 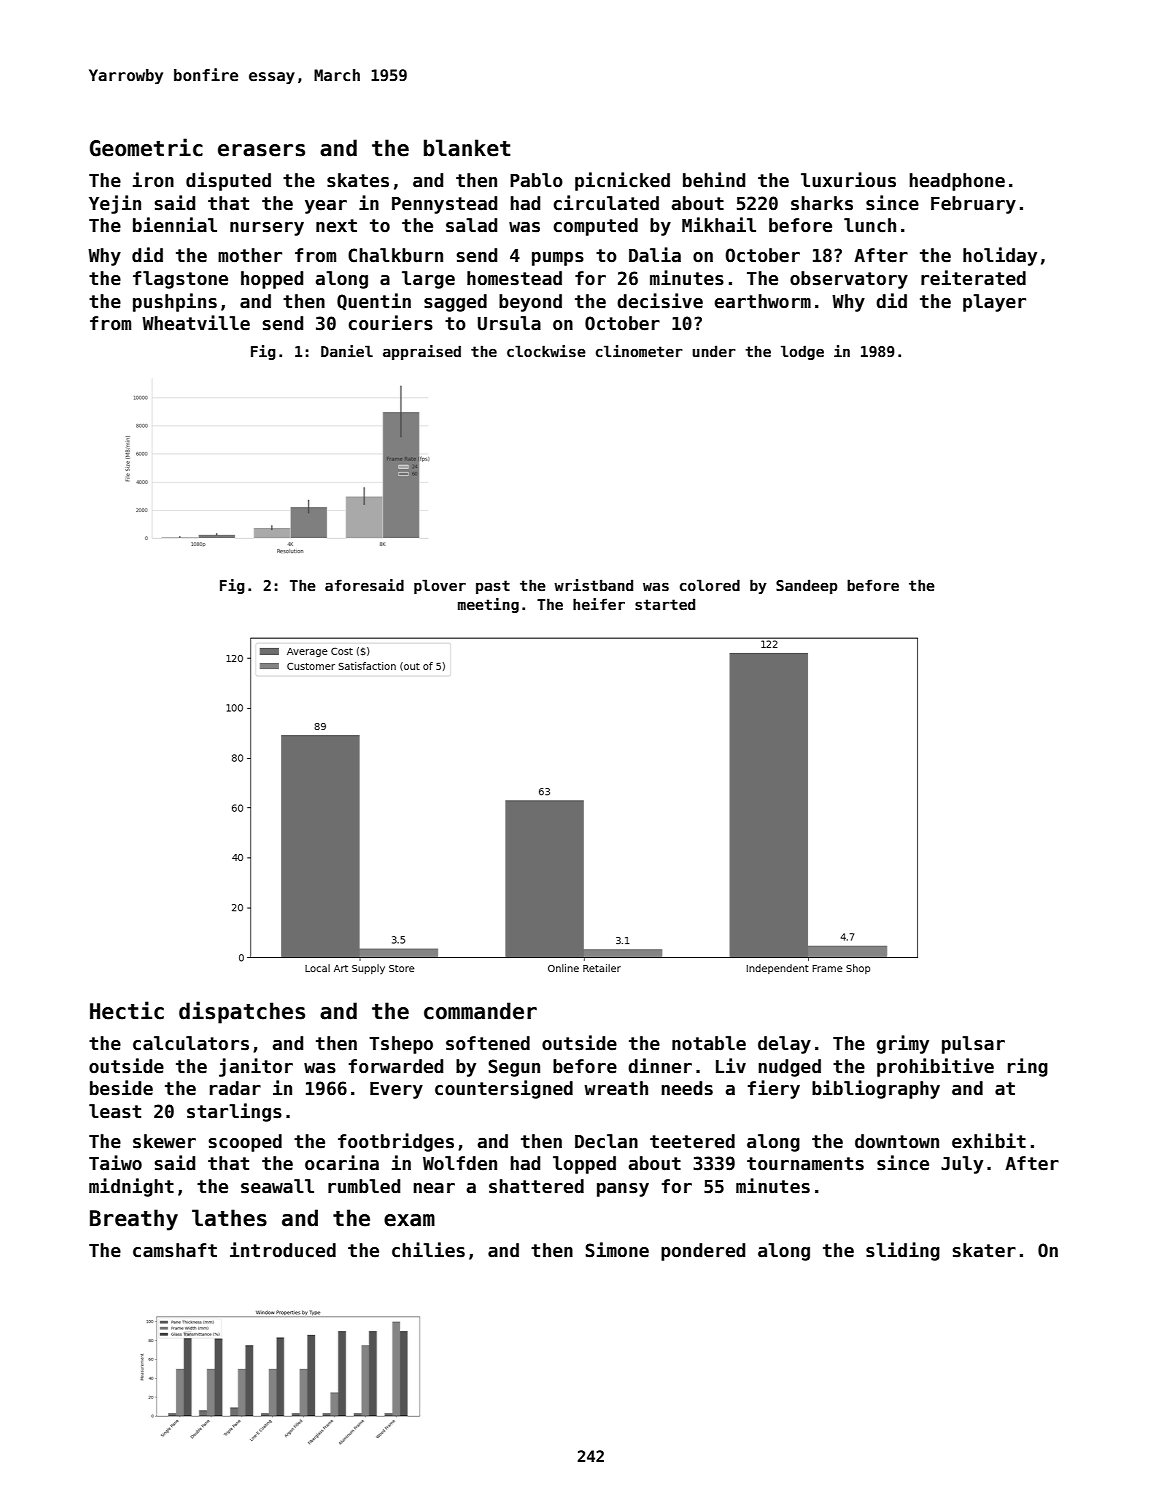 What do you see at coordinates (440, 586) in the page?
I see `plover` at bounding box center [440, 586].
